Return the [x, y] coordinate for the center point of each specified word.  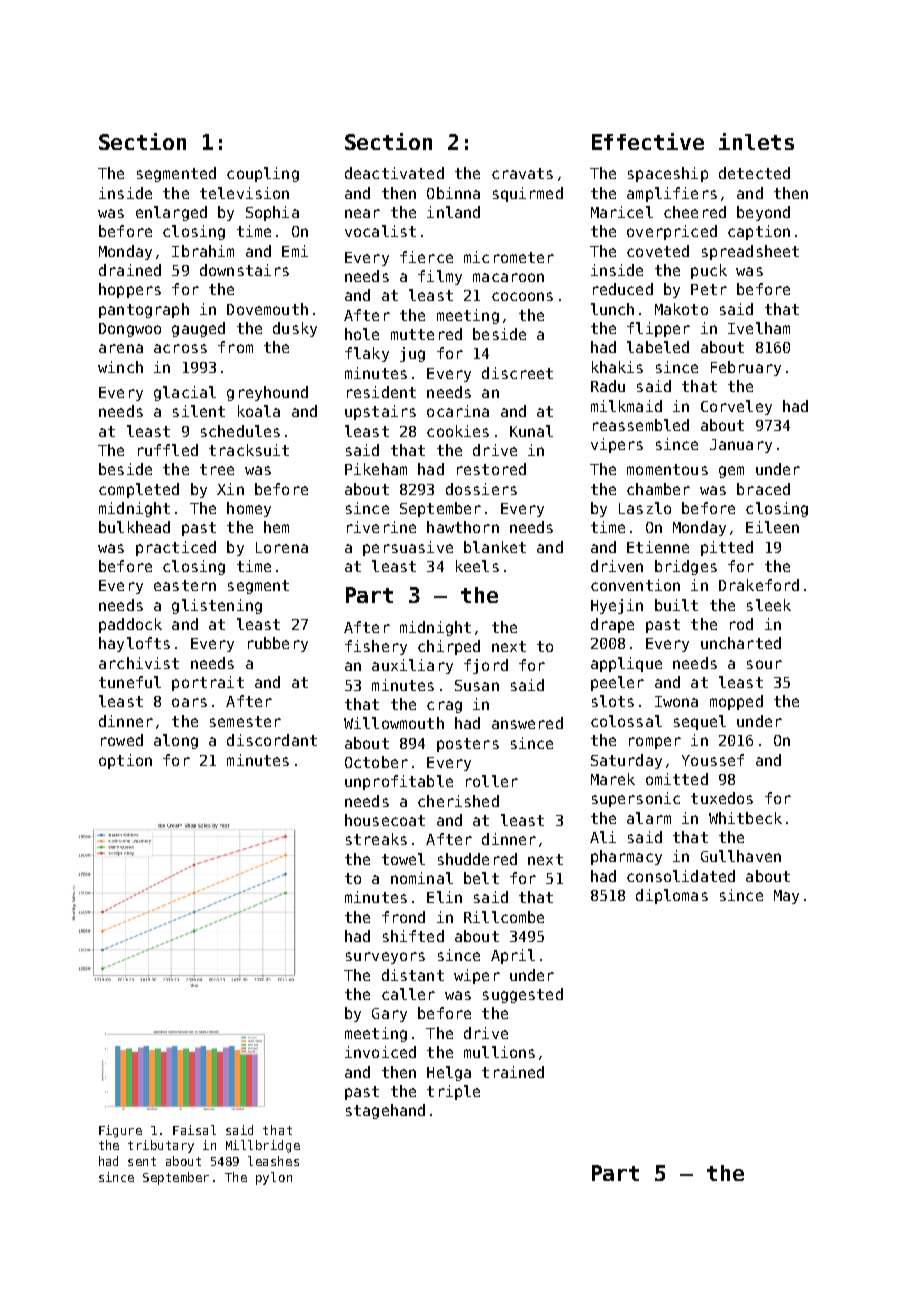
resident [381, 392]
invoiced [380, 1052]
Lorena [282, 547]
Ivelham [759, 328]
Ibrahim [203, 251]
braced [763, 489]
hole [362, 334]
